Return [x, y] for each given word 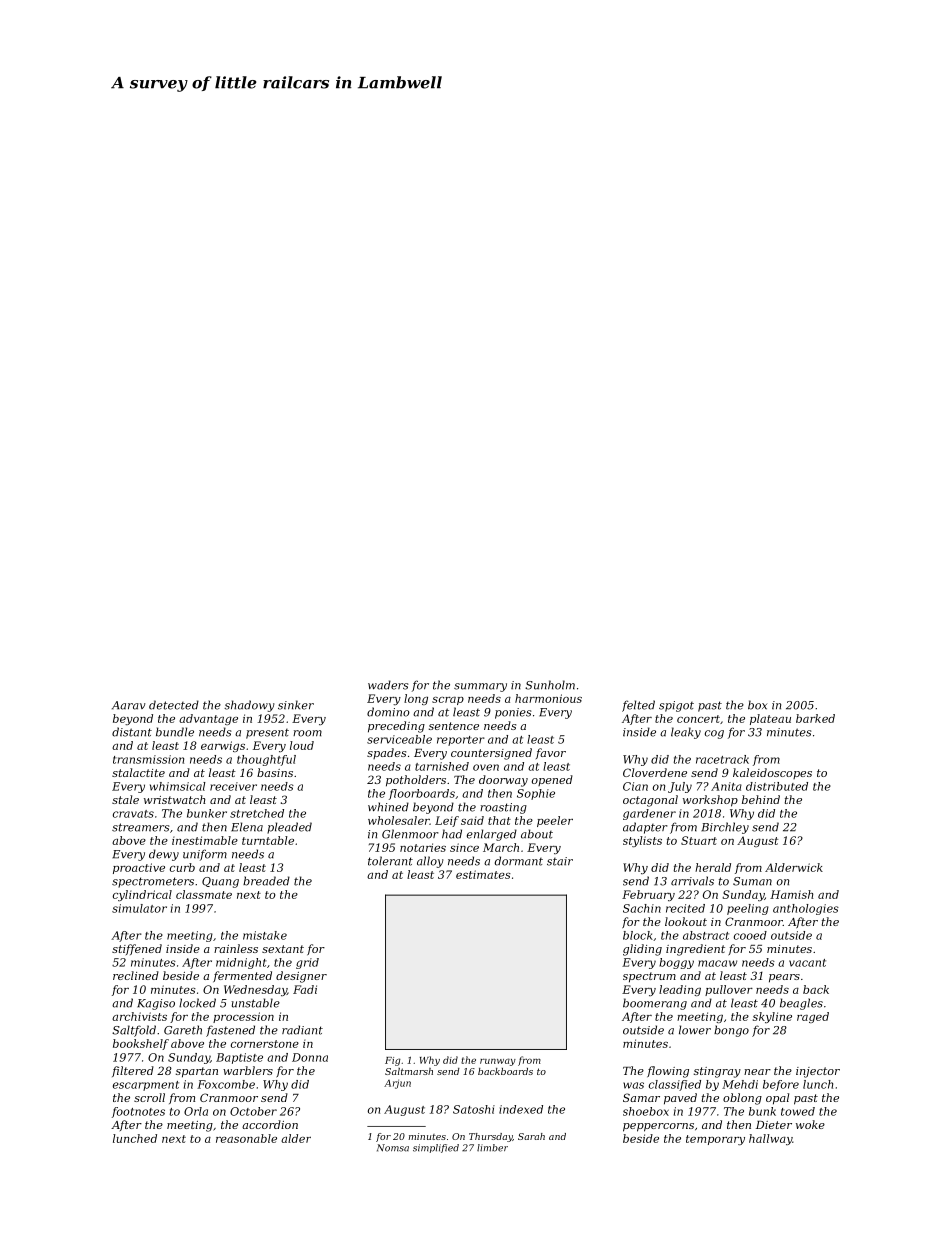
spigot [676, 706]
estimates [483, 874]
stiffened [137, 949]
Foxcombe [226, 1084]
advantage [208, 719]
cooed [750, 935]
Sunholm [550, 685]
